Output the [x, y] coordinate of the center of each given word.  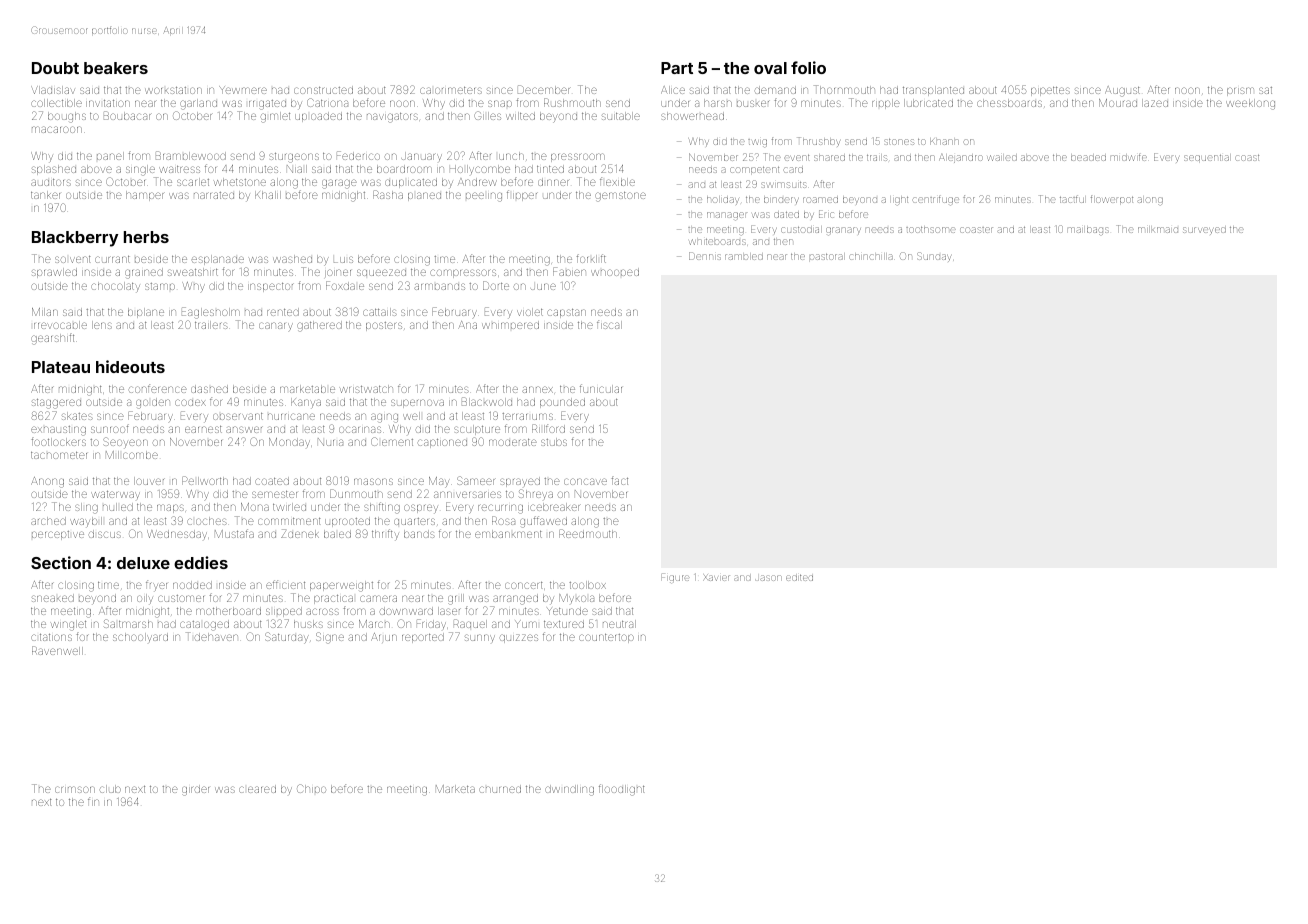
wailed [1002, 158]
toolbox [587, 585]
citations [51, 637]
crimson [75, 789]
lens [102, 325]
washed [292, 259]
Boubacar [127, 115]
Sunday [934, 257]
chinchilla [871, 257]
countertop [606, 638]
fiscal [609, 324]
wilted [520, 116]
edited [799, 577]
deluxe [143, 563]
